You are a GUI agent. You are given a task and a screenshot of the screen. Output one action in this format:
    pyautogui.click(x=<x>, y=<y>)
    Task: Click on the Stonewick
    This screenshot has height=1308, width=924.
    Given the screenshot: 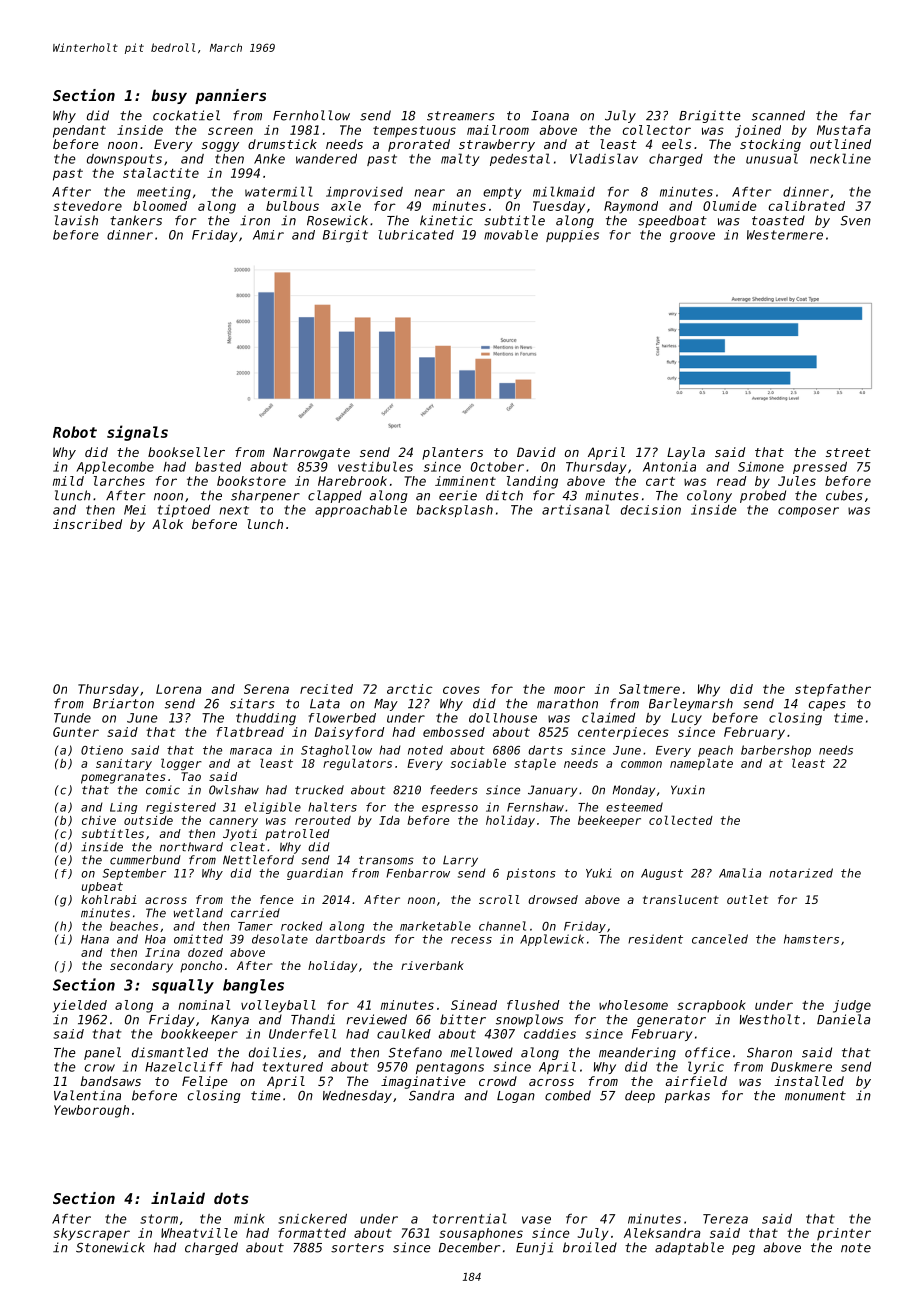 What is the action you would take?
    pyautogui.click(x=110, y=1247)
